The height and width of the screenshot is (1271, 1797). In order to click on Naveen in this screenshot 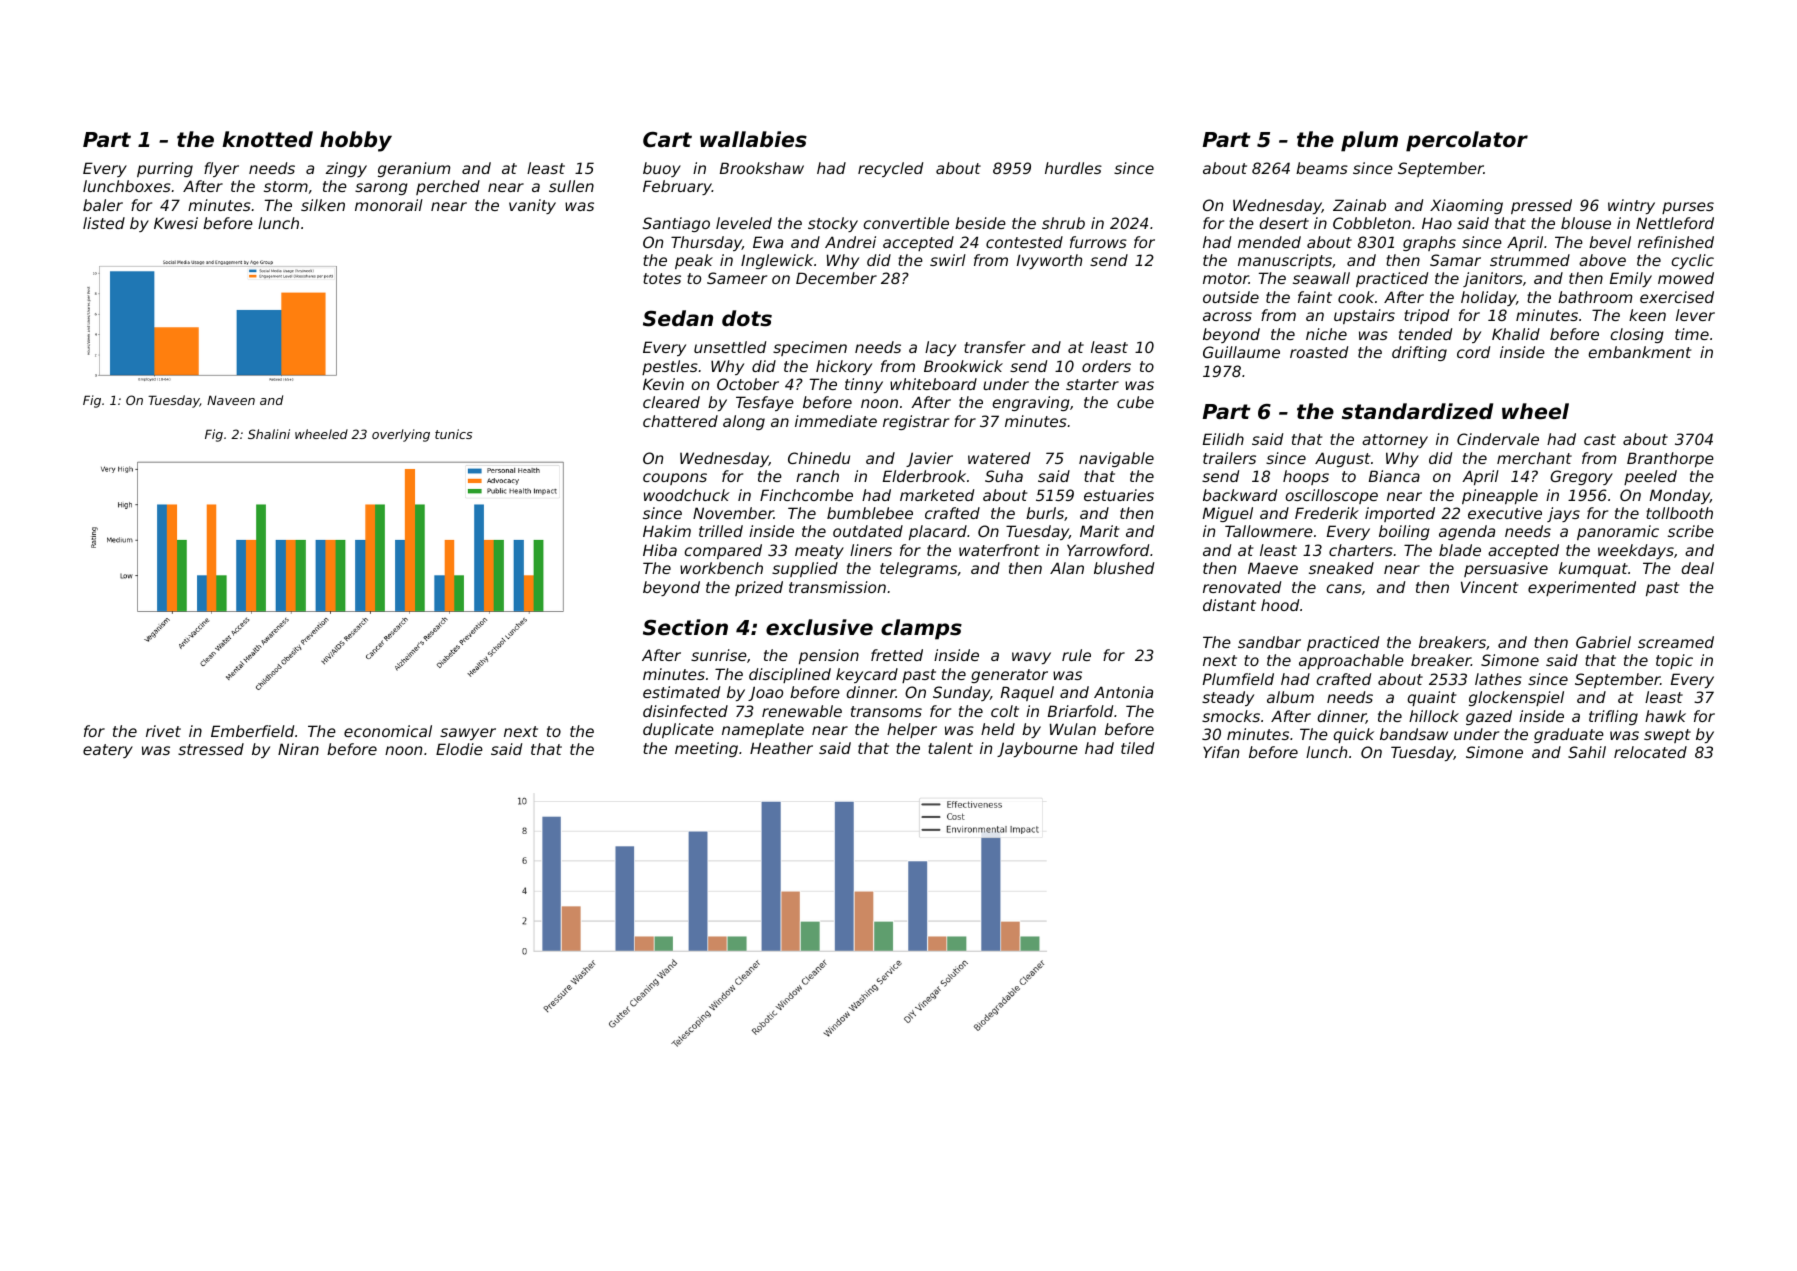, I will do `click(231, 400)`.
